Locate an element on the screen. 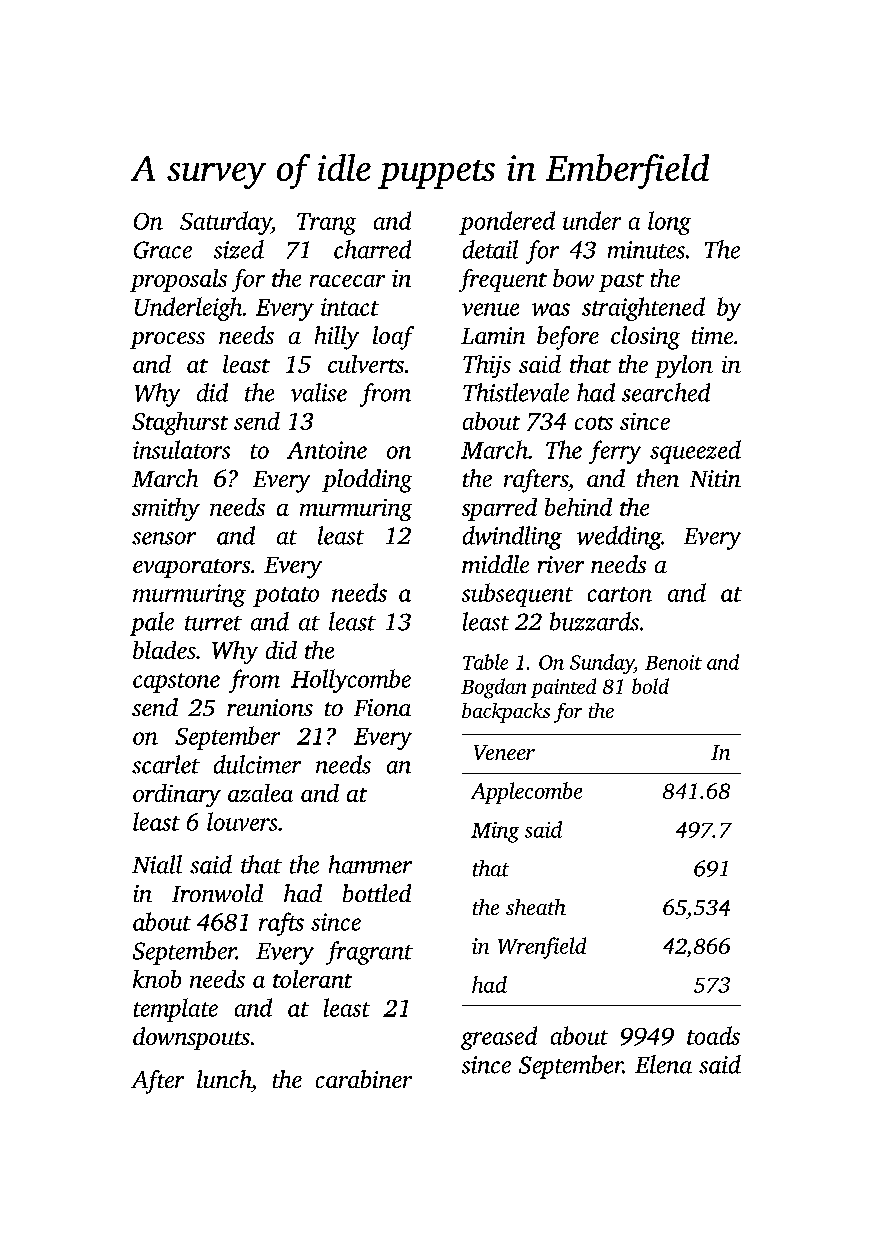  carabiner is located at coordinates (364, 1079).
